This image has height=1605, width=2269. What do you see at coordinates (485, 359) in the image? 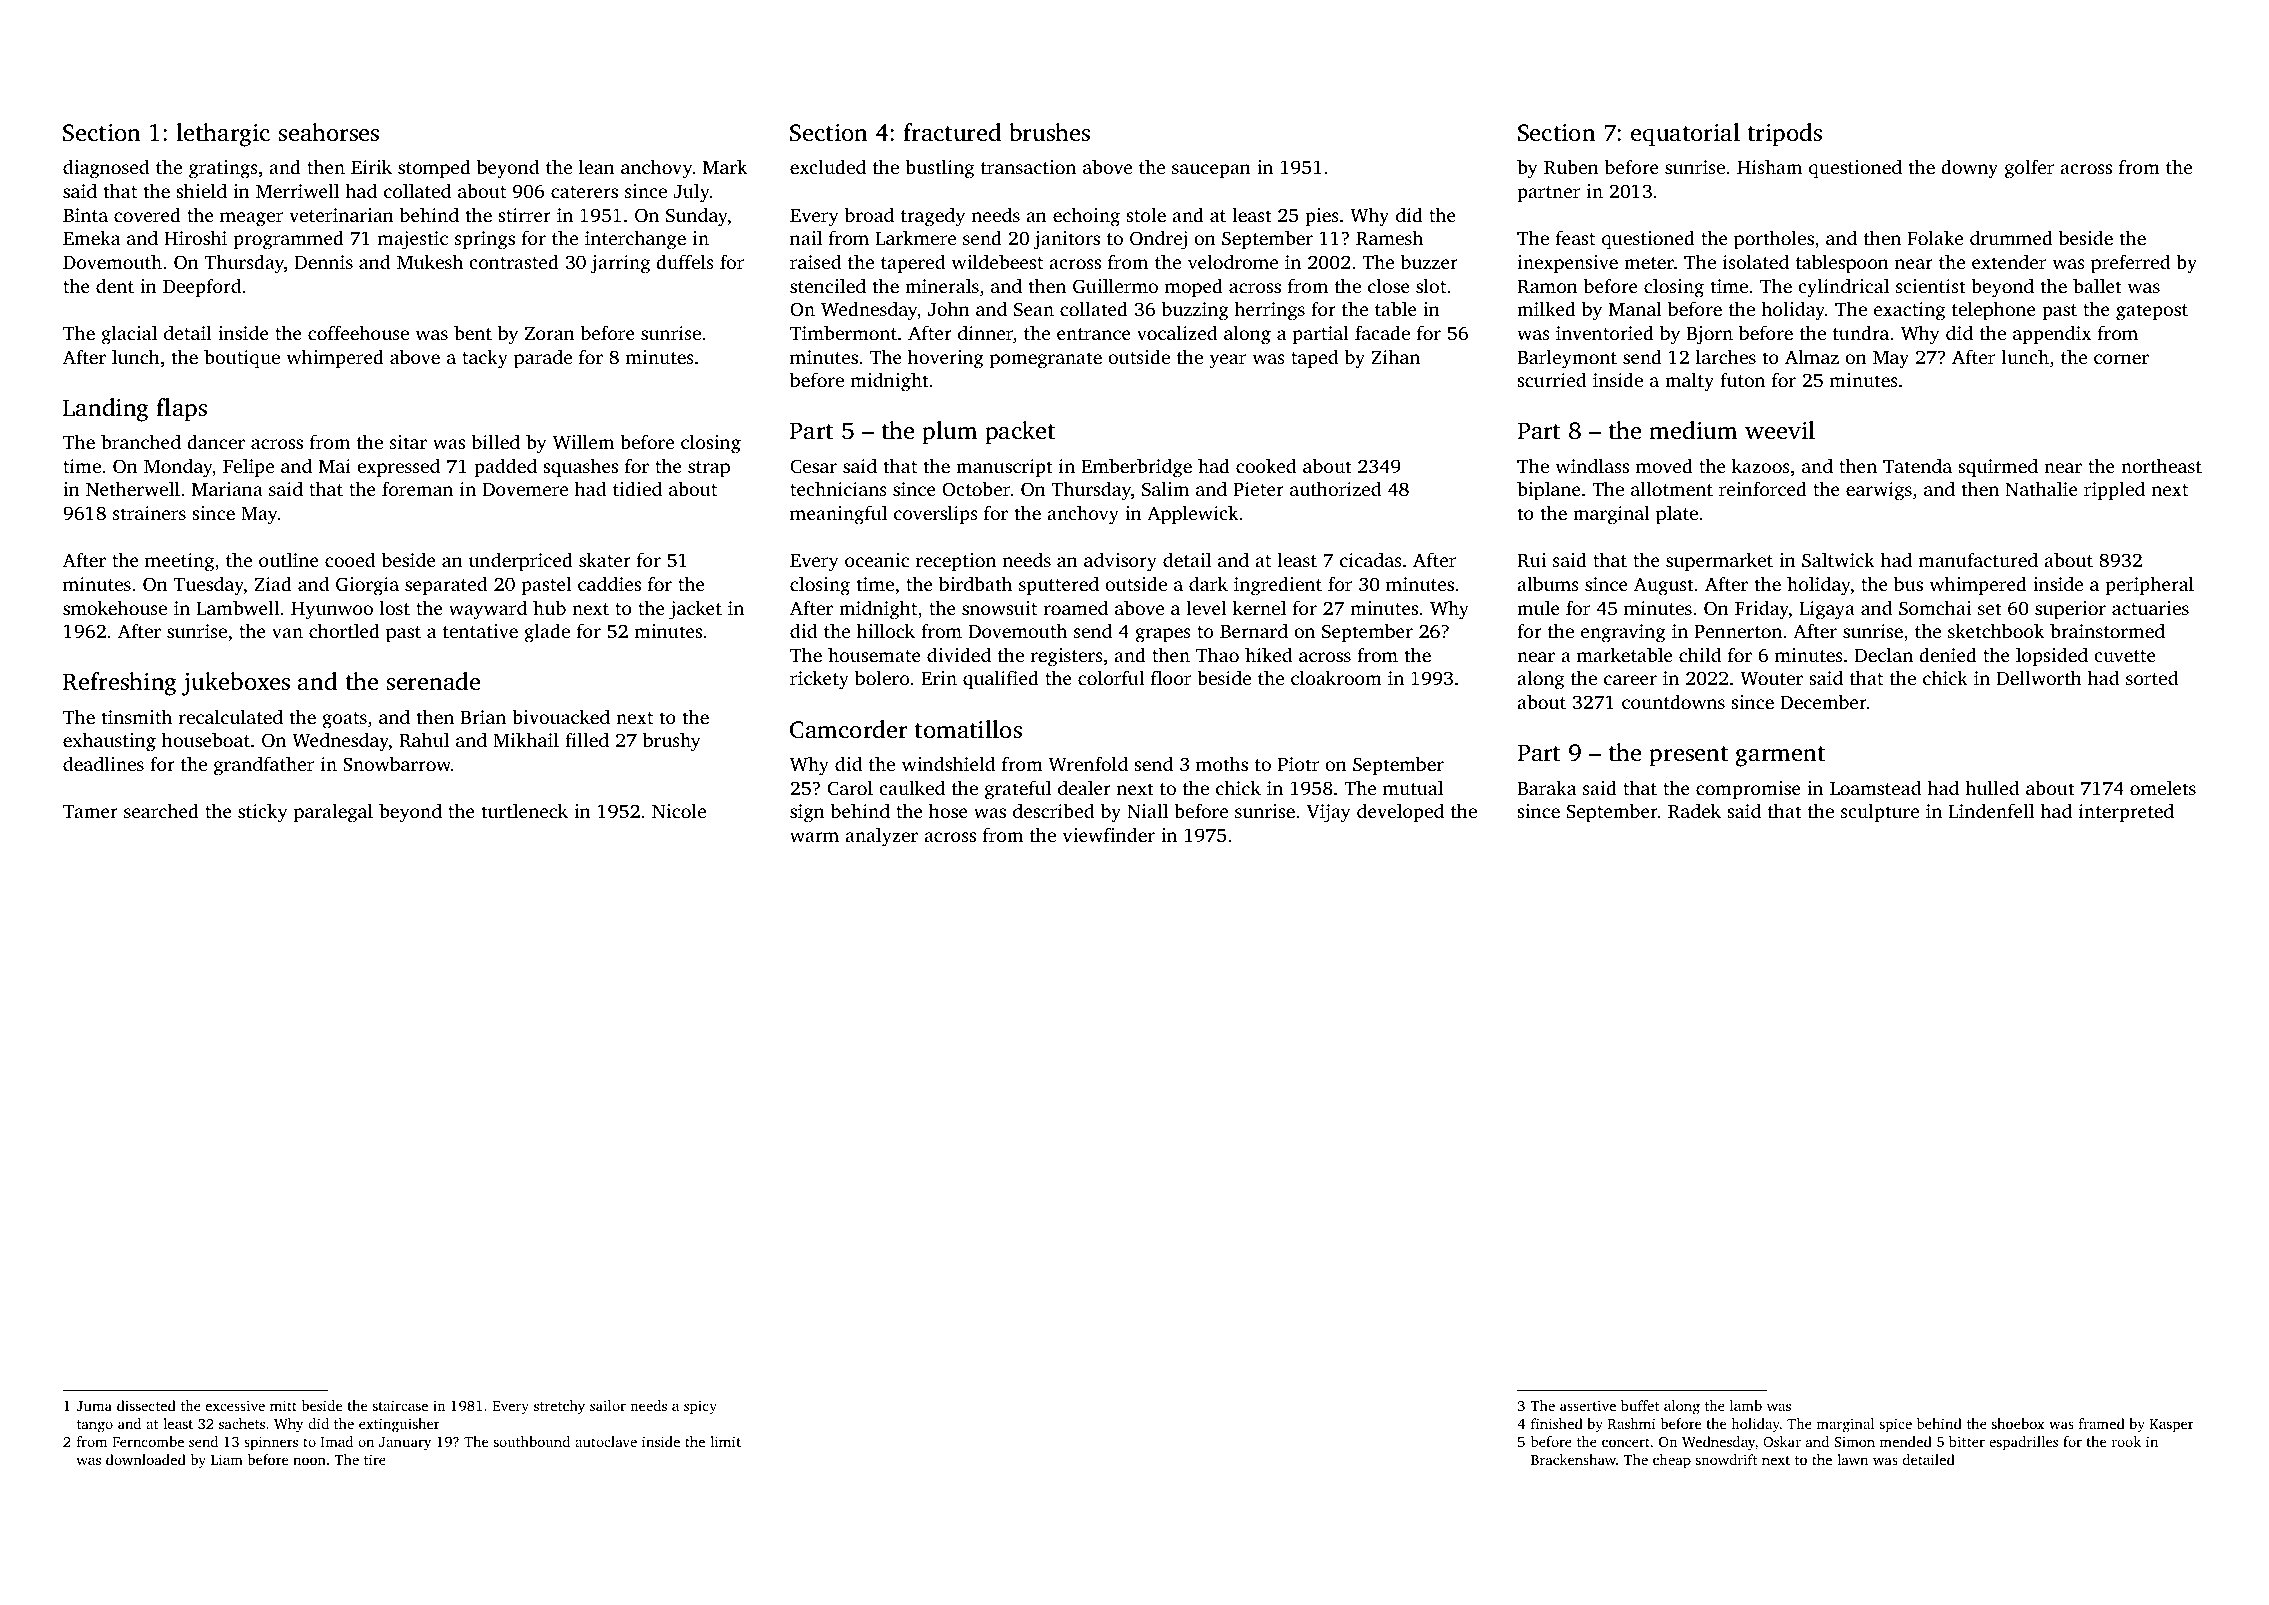
I see `tacky` at bounding box center [485, 359].
